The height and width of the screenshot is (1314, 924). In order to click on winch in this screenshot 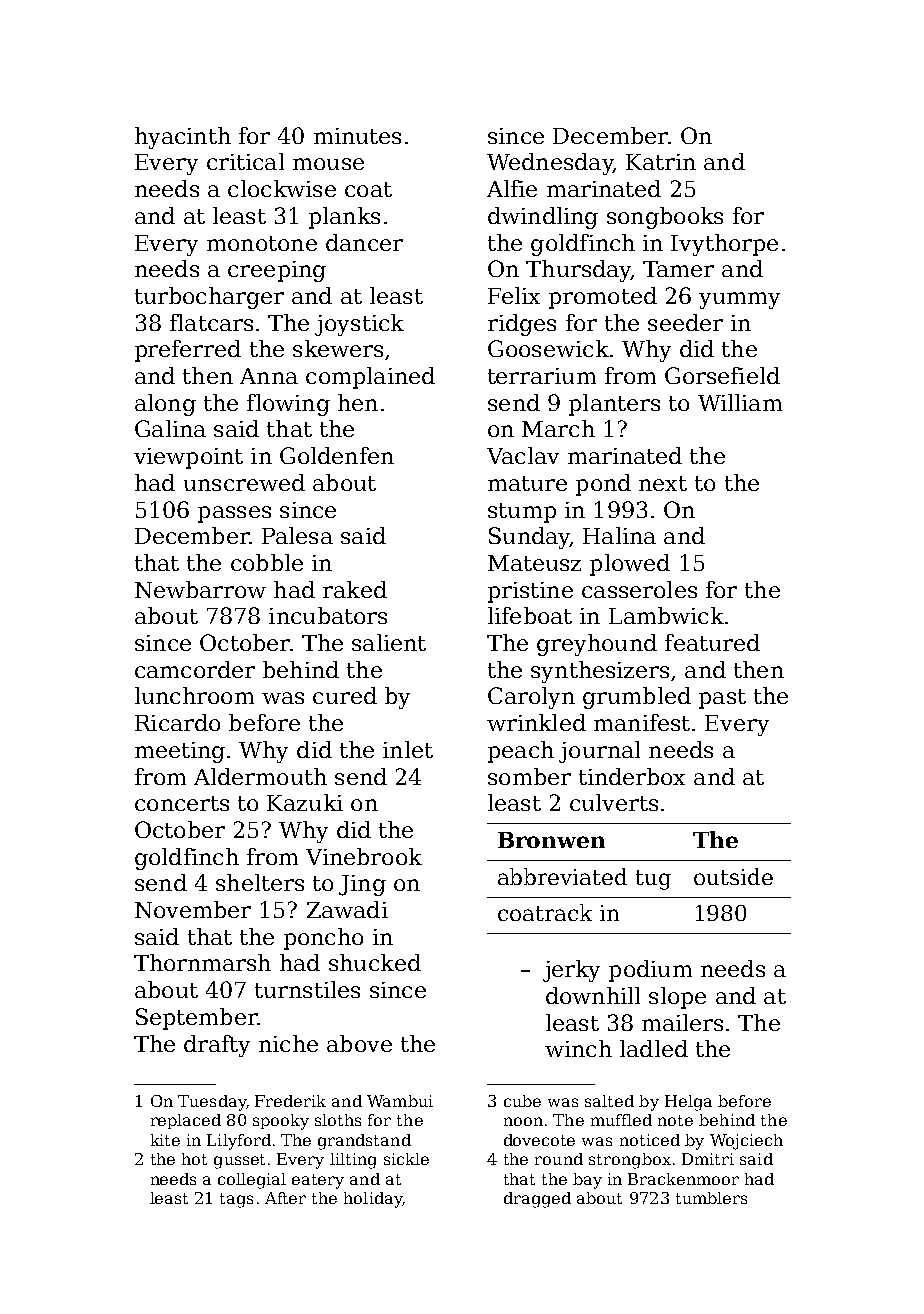, I will do `click(578, 1048)`.
